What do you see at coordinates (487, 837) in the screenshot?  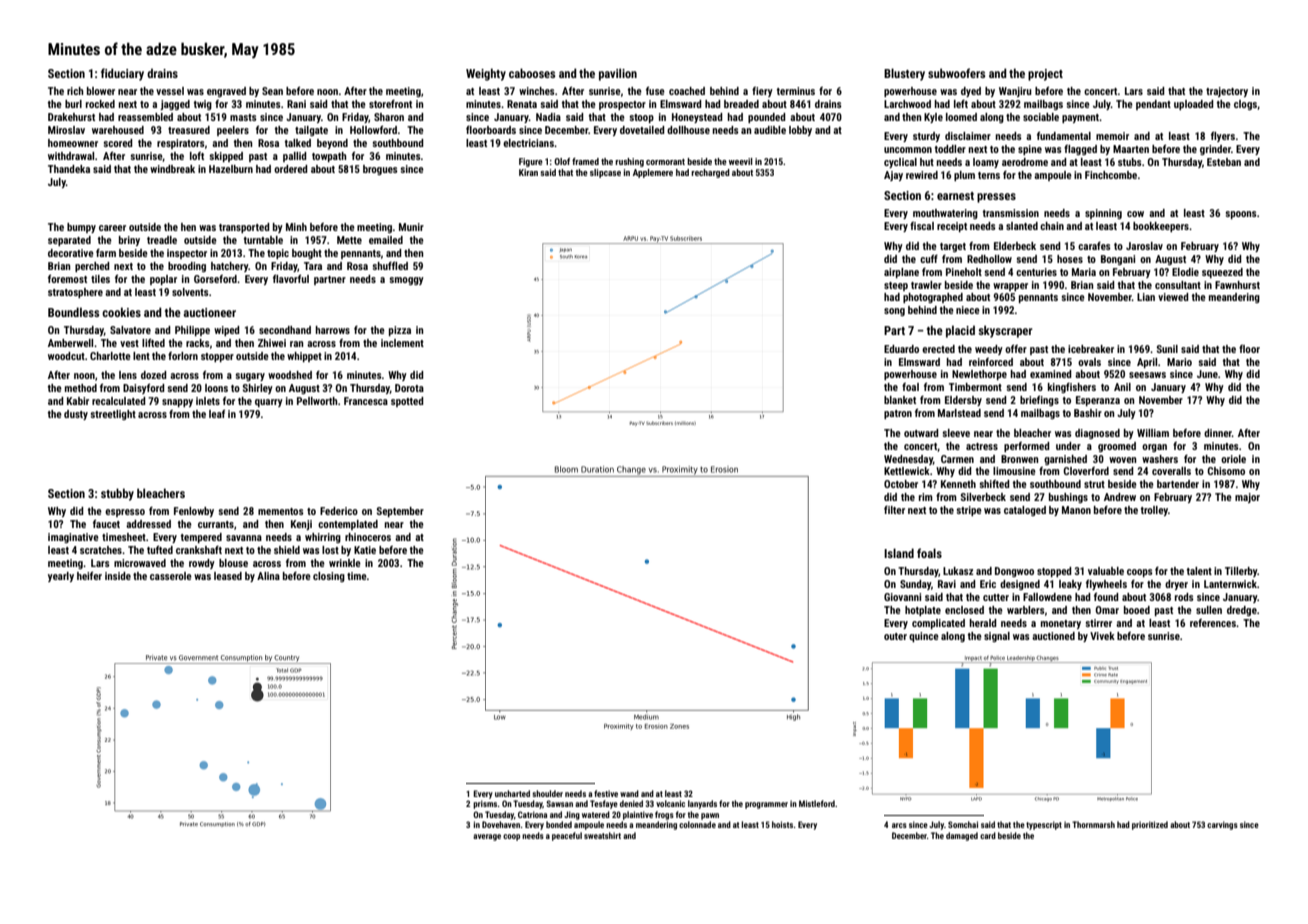 I see `average` at bounding box center [487, 837].
